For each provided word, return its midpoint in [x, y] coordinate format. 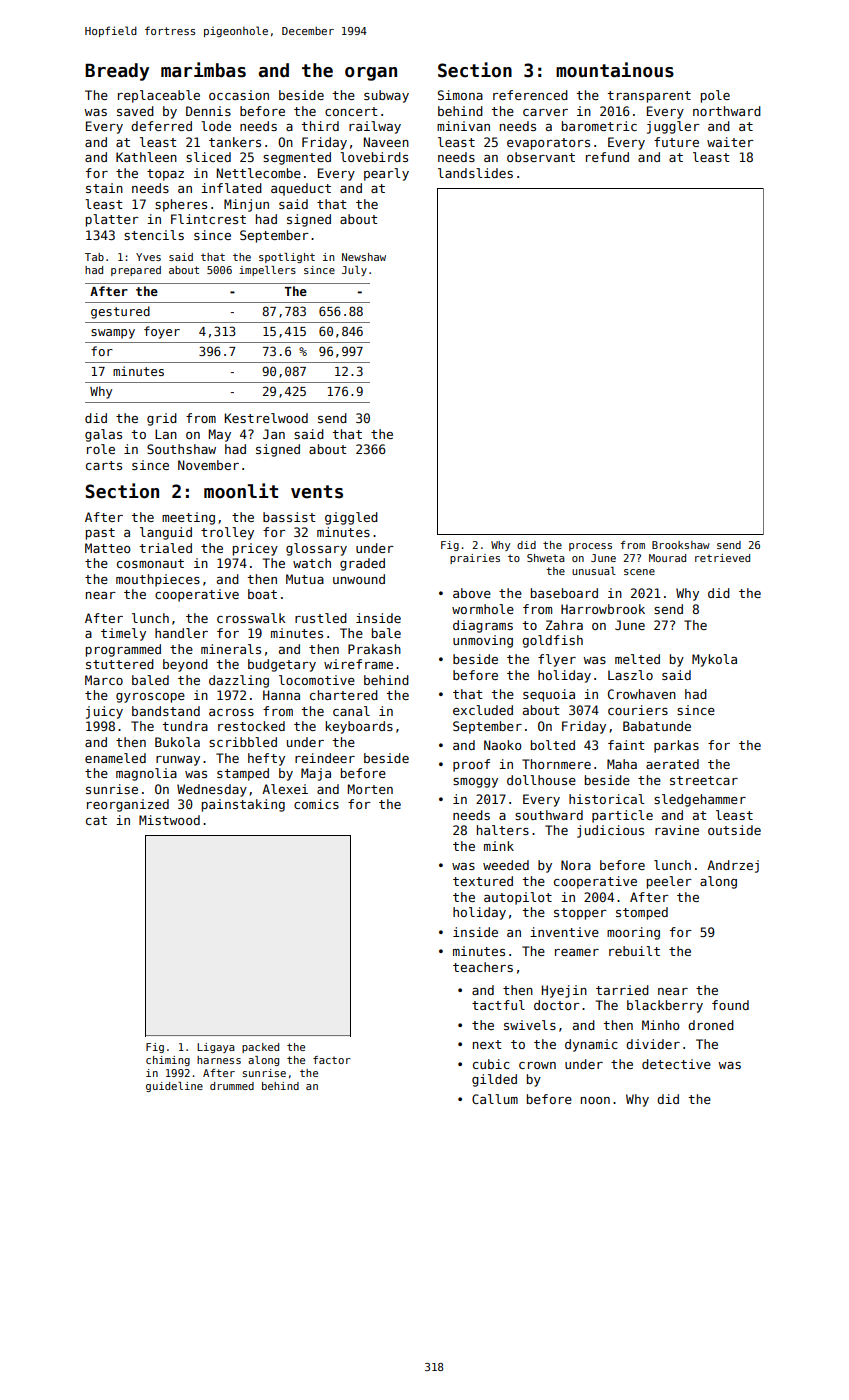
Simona [460, 95]
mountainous [615, 70]
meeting [188, 518]
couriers [638, 710]
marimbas [203, 70]
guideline [174, 1087]
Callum [495, 1099]
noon [595, 1100]
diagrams [483, 626]
